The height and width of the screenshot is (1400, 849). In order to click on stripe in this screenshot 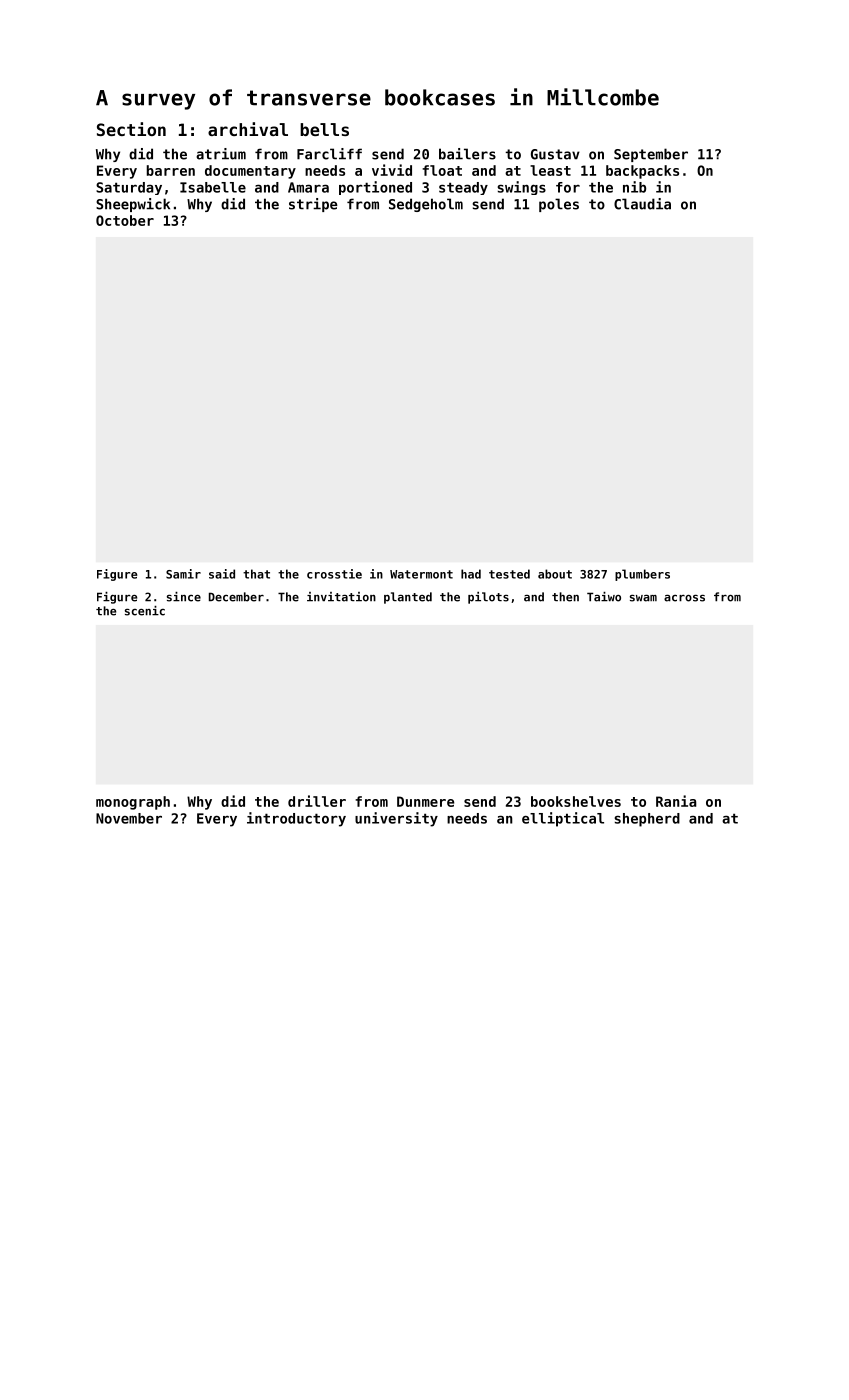, I will do `click(313, 205)`.
